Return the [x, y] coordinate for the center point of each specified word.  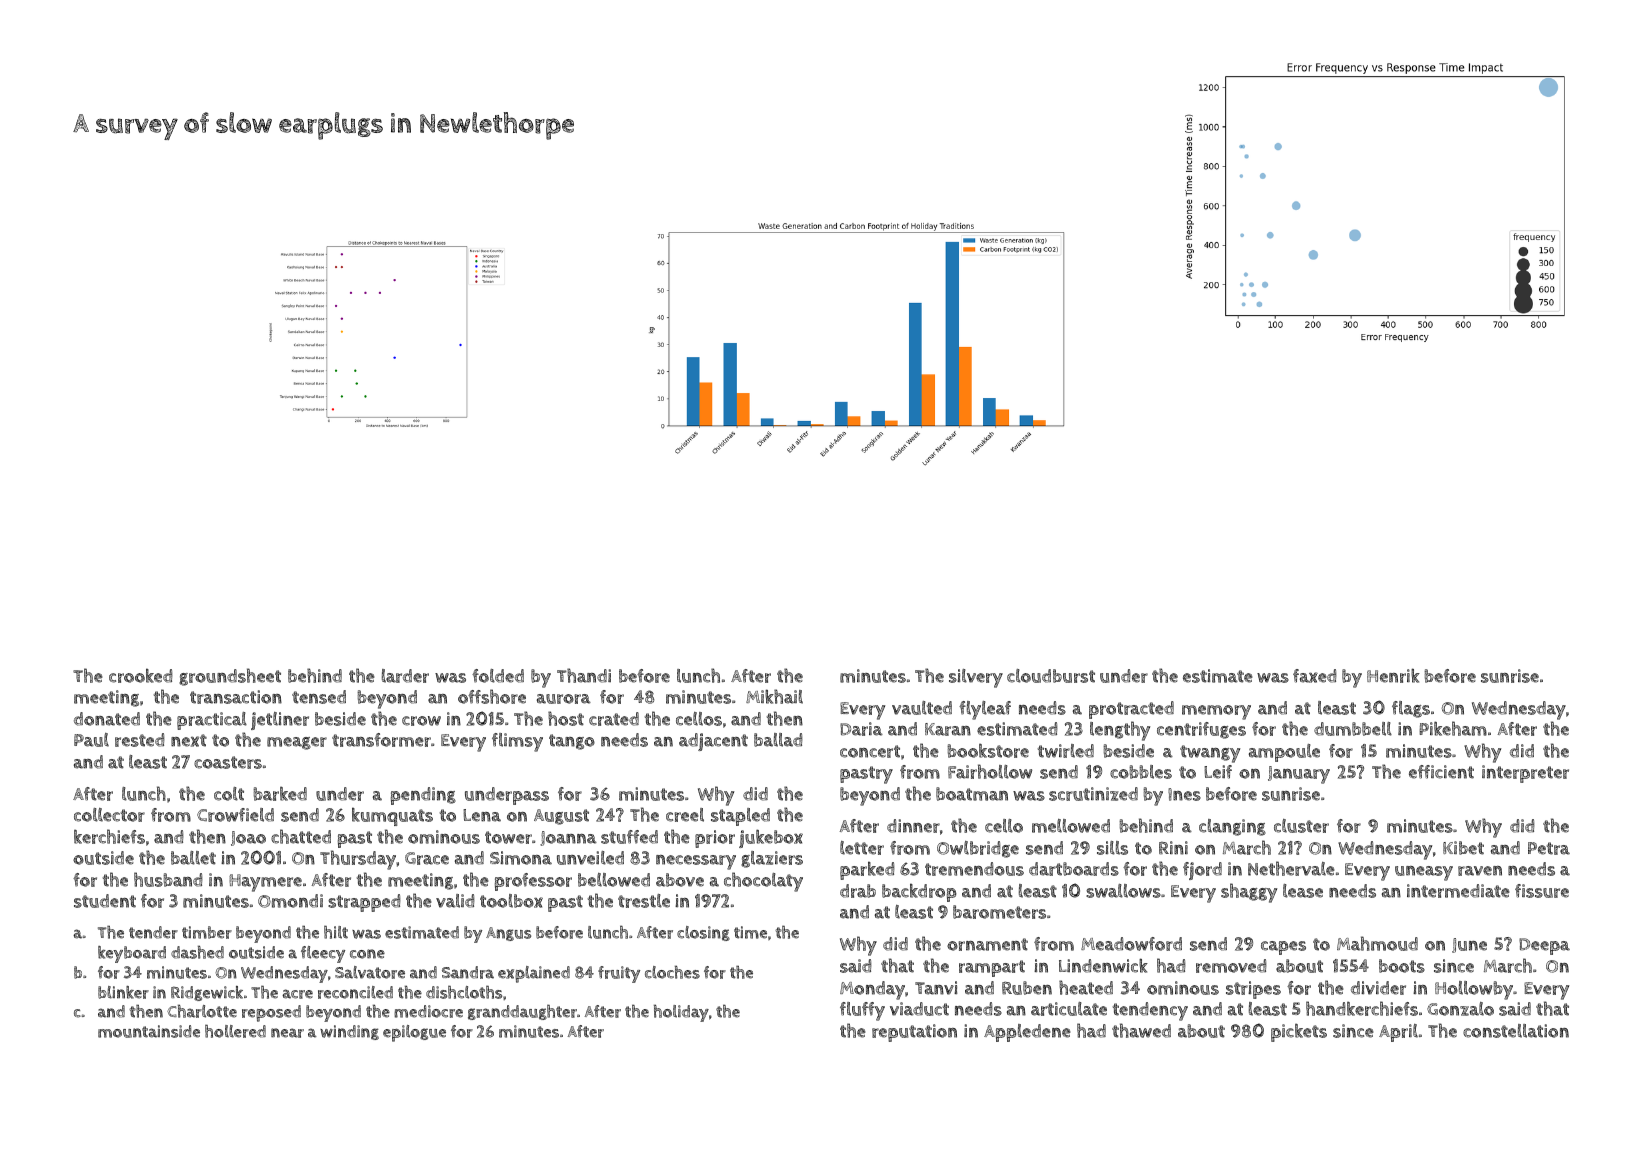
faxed [1315, 676]
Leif [1218, 772]
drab [858, 891]
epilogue [414, 1033]
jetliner [280, 721]
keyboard [132, 954]
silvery [976, 678]
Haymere [265, 883]
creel [685, 815]
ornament [987, 944]
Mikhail [774, 696]
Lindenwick [1103, 965]
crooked [141, 675]
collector [109, 815]
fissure [1542, 891]
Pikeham [1453, 728]
